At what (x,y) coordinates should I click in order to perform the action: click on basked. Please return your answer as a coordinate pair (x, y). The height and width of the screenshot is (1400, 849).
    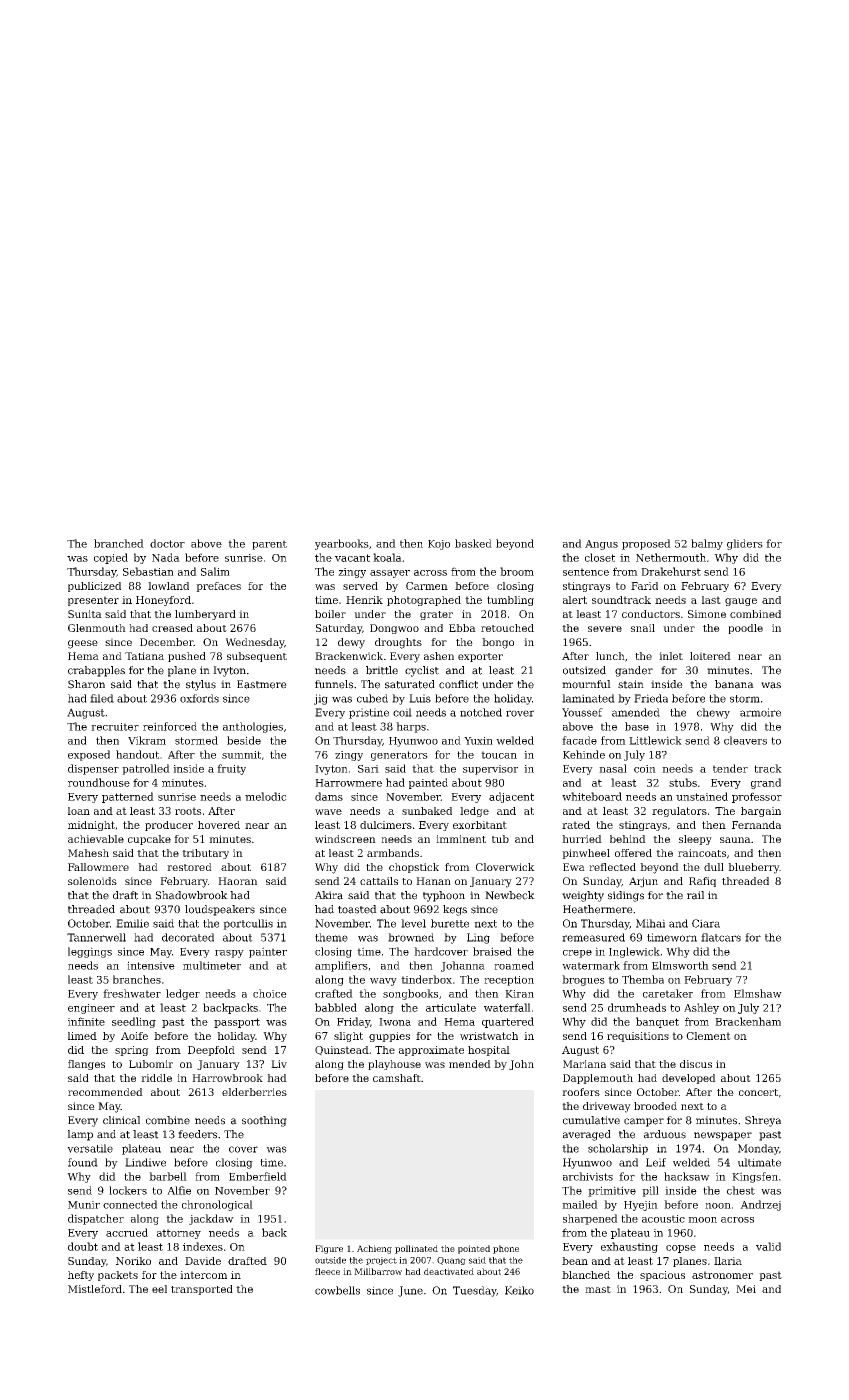
    Looking at the image, I should click on (473, 543).
